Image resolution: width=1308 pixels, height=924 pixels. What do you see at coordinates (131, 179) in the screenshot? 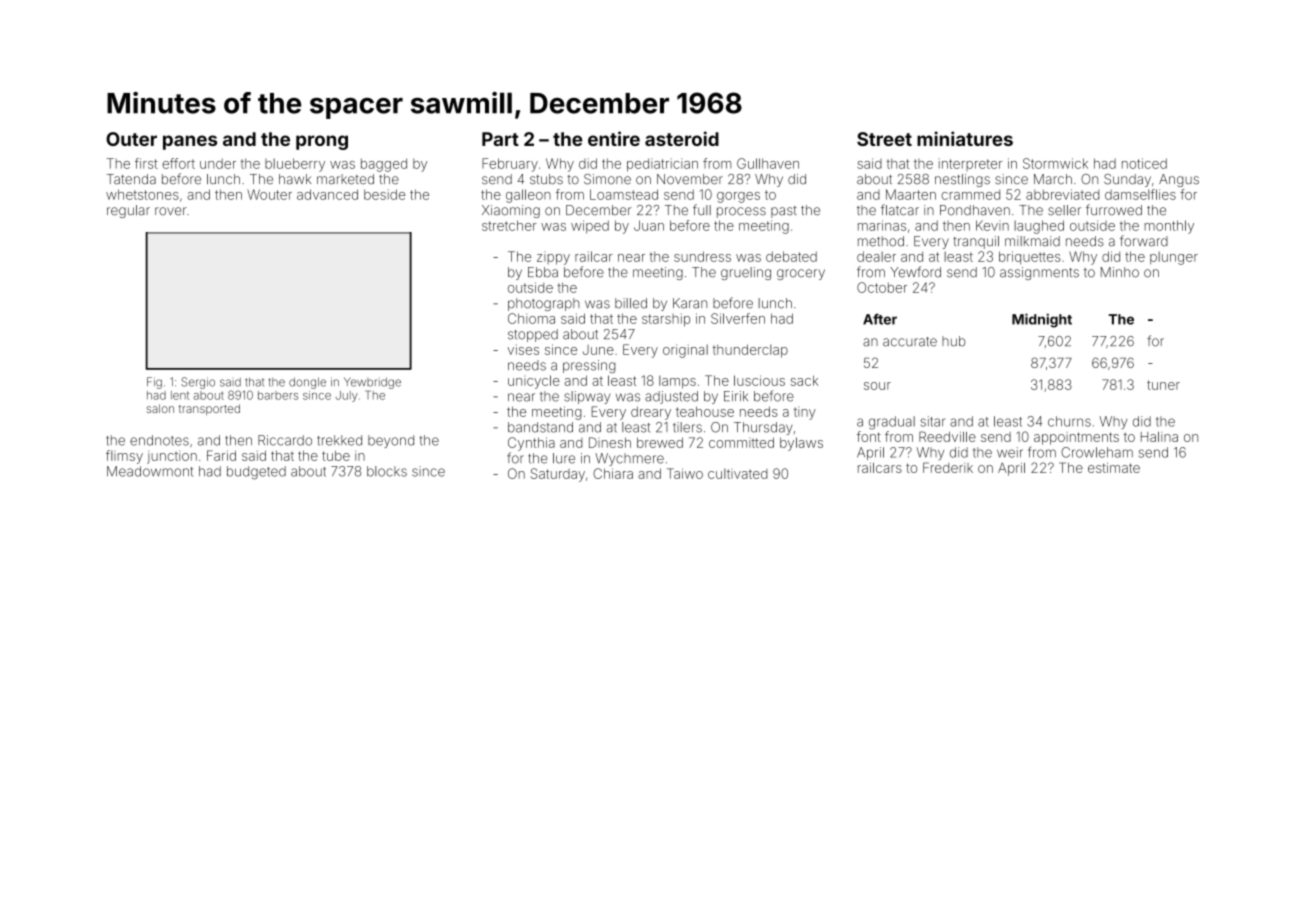
I see `Tatenda` at bounding box center [131, 179].
